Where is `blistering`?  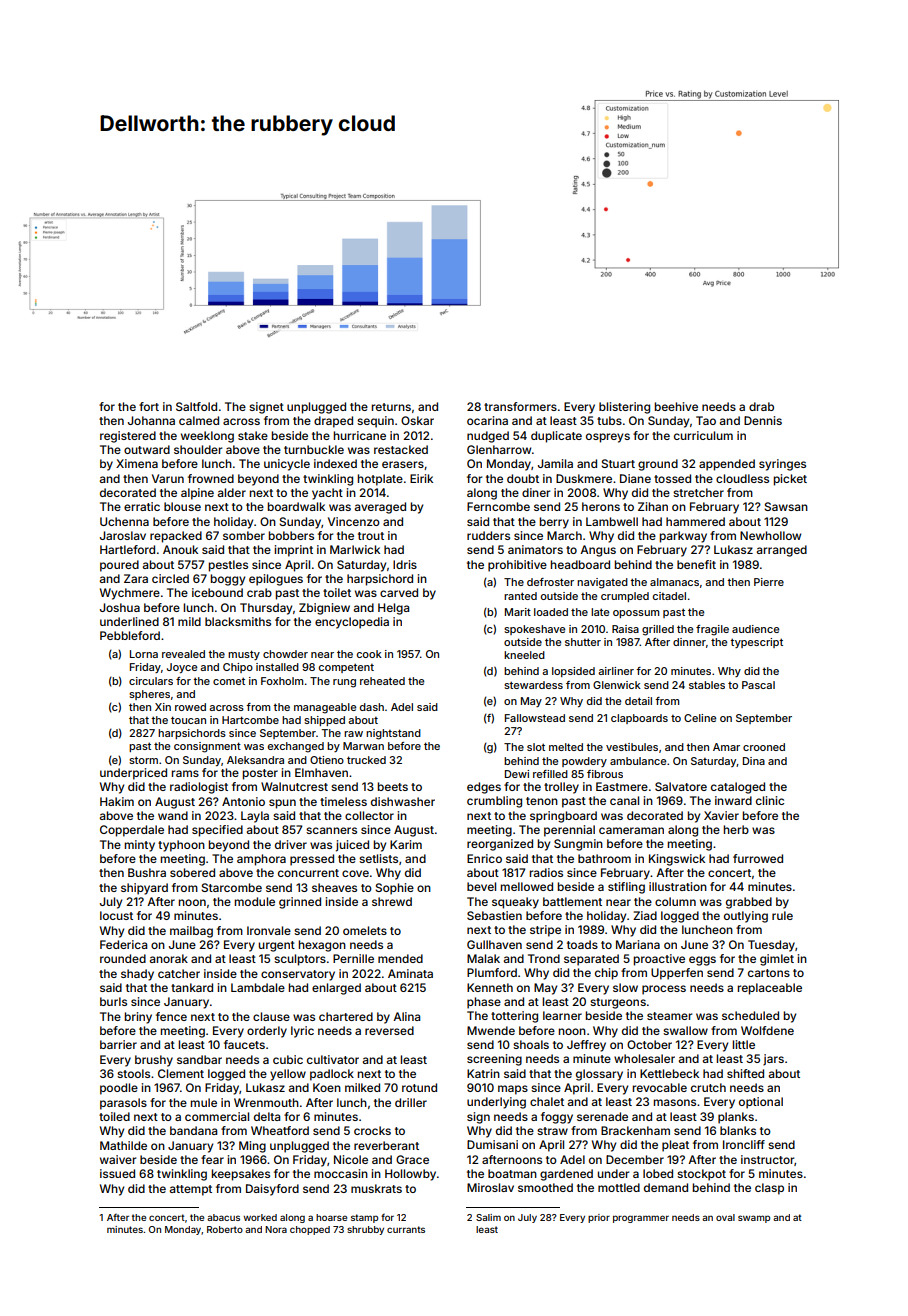
blistering is located at coordinates (624, 408).
